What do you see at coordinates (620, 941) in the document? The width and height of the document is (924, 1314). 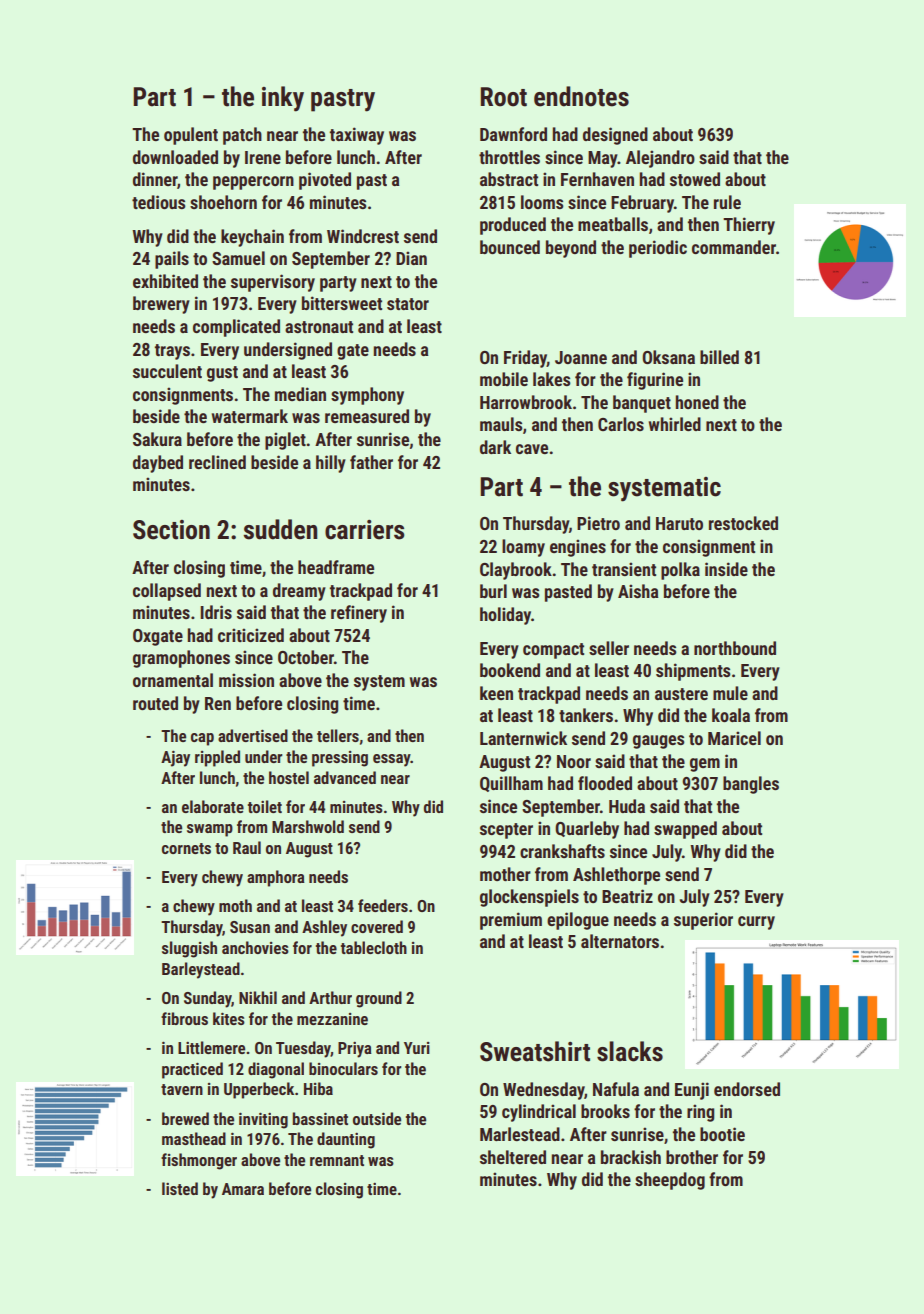 I see `alternators` at bounding box center [620, 941].
